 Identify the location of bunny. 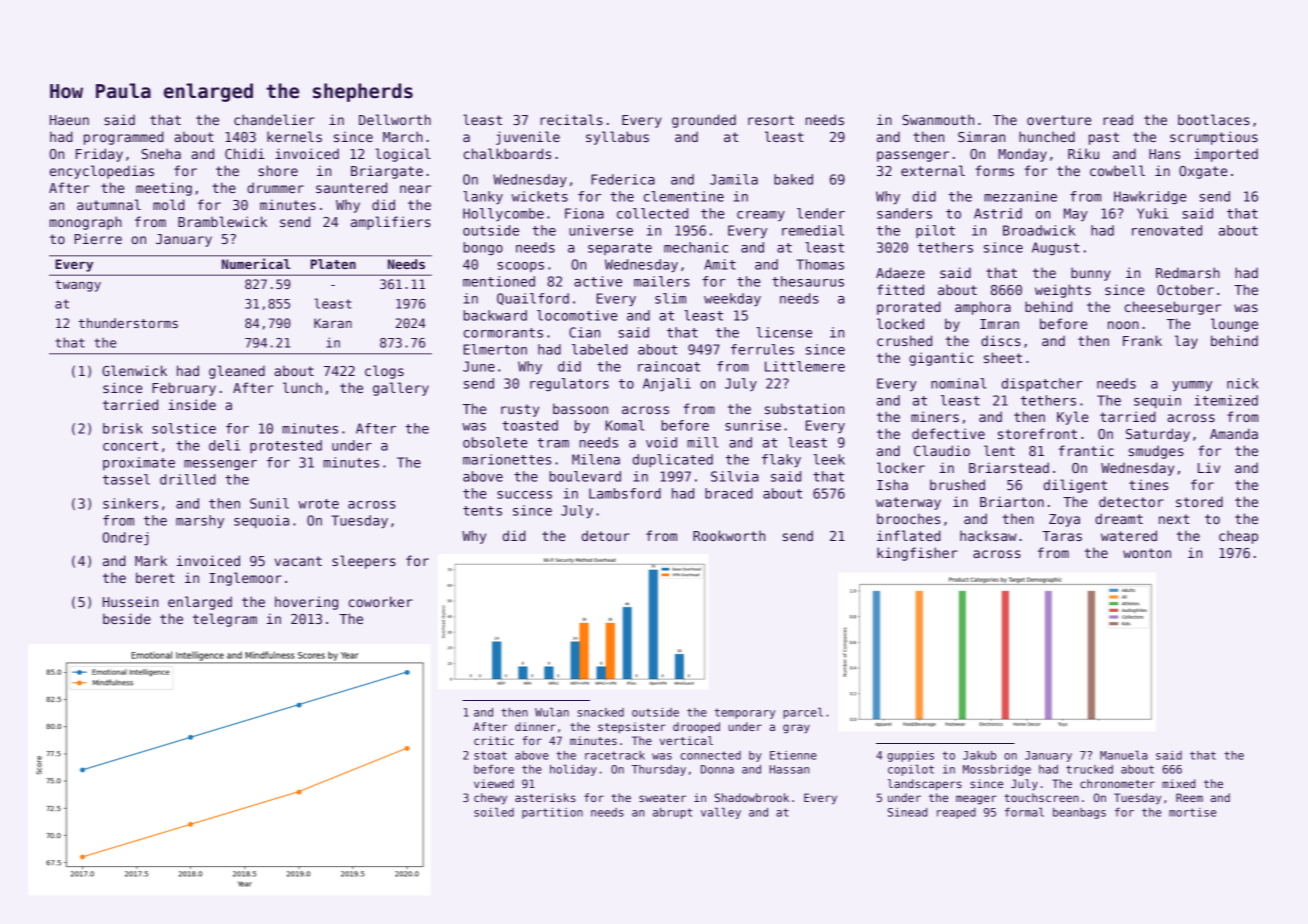
(1091, 274).
